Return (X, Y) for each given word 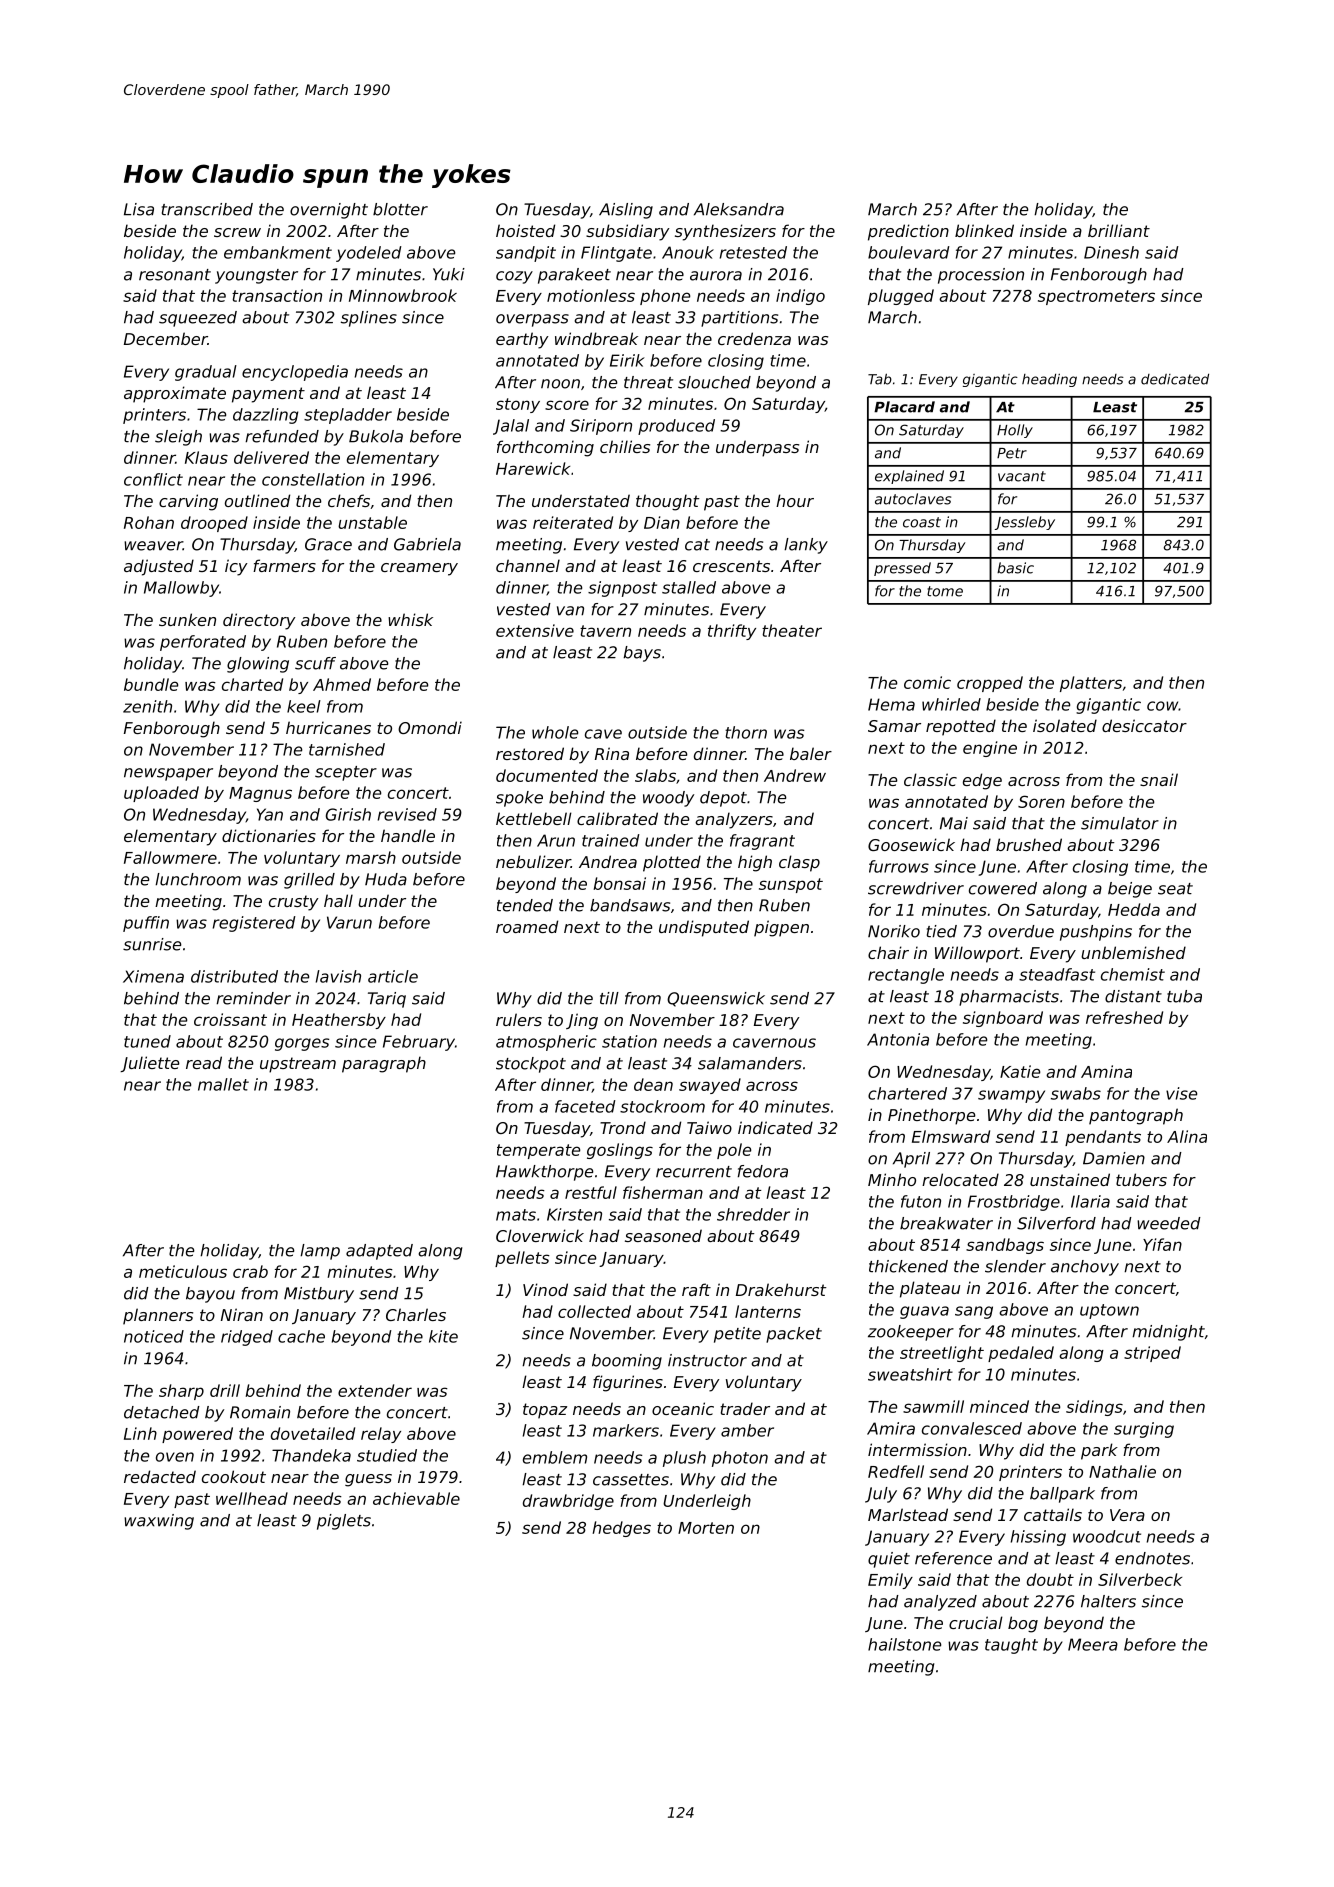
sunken (187, 619)
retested (753, 252)
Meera (1093, 1644)
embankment (278, 252)
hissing (1038, 1538)
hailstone (904, 1644)
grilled (309, 881)
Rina (612, 753)
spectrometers (1096, 297)
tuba (1184, 996)
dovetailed (313, 1433)
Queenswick (716, 999)
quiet (889, 1560)
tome (945, 591)
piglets (344, 1522)
